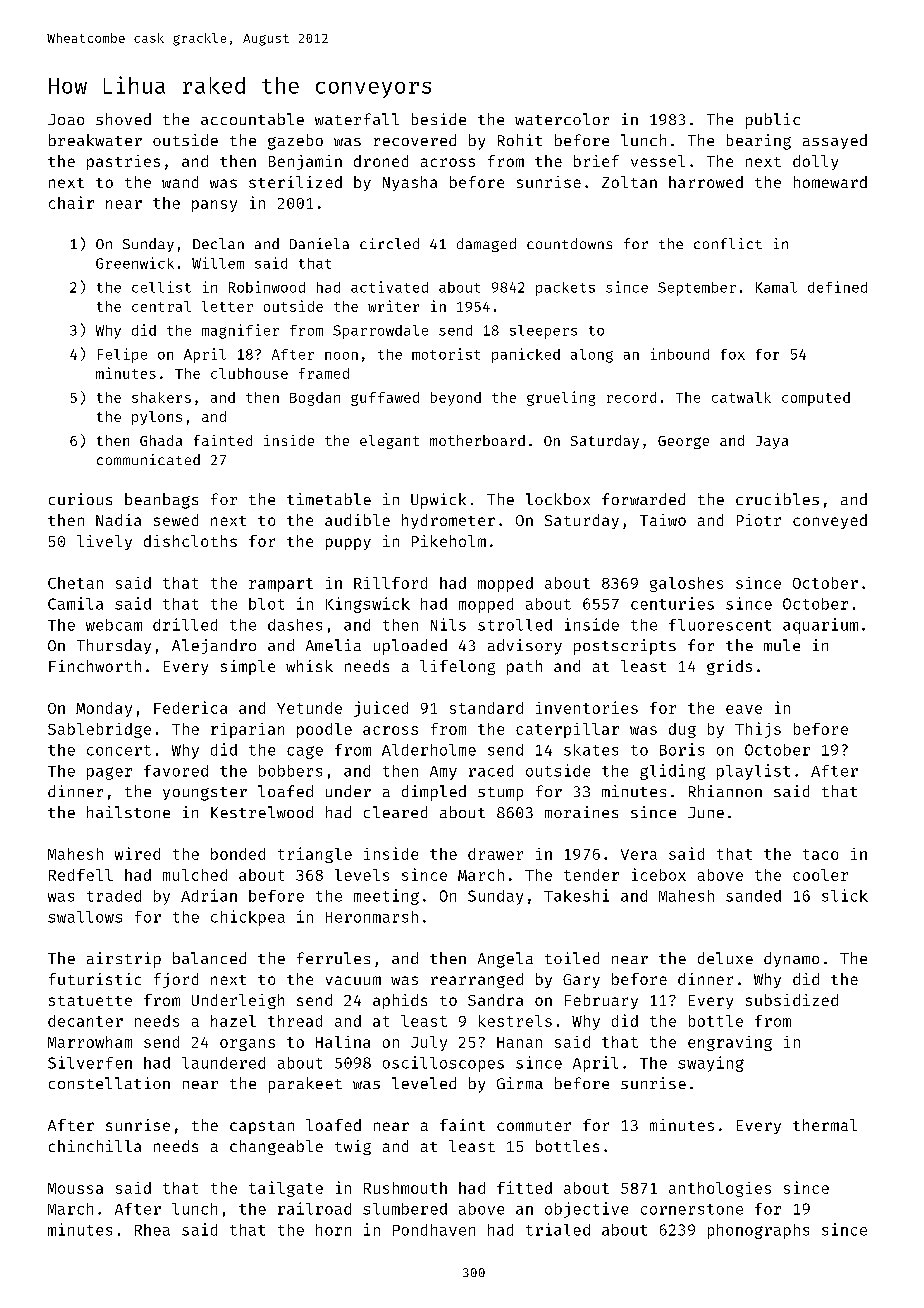 The height and width of the screenshot is (1308, 924). I want to click on subsidized, so click(792, 1000).
